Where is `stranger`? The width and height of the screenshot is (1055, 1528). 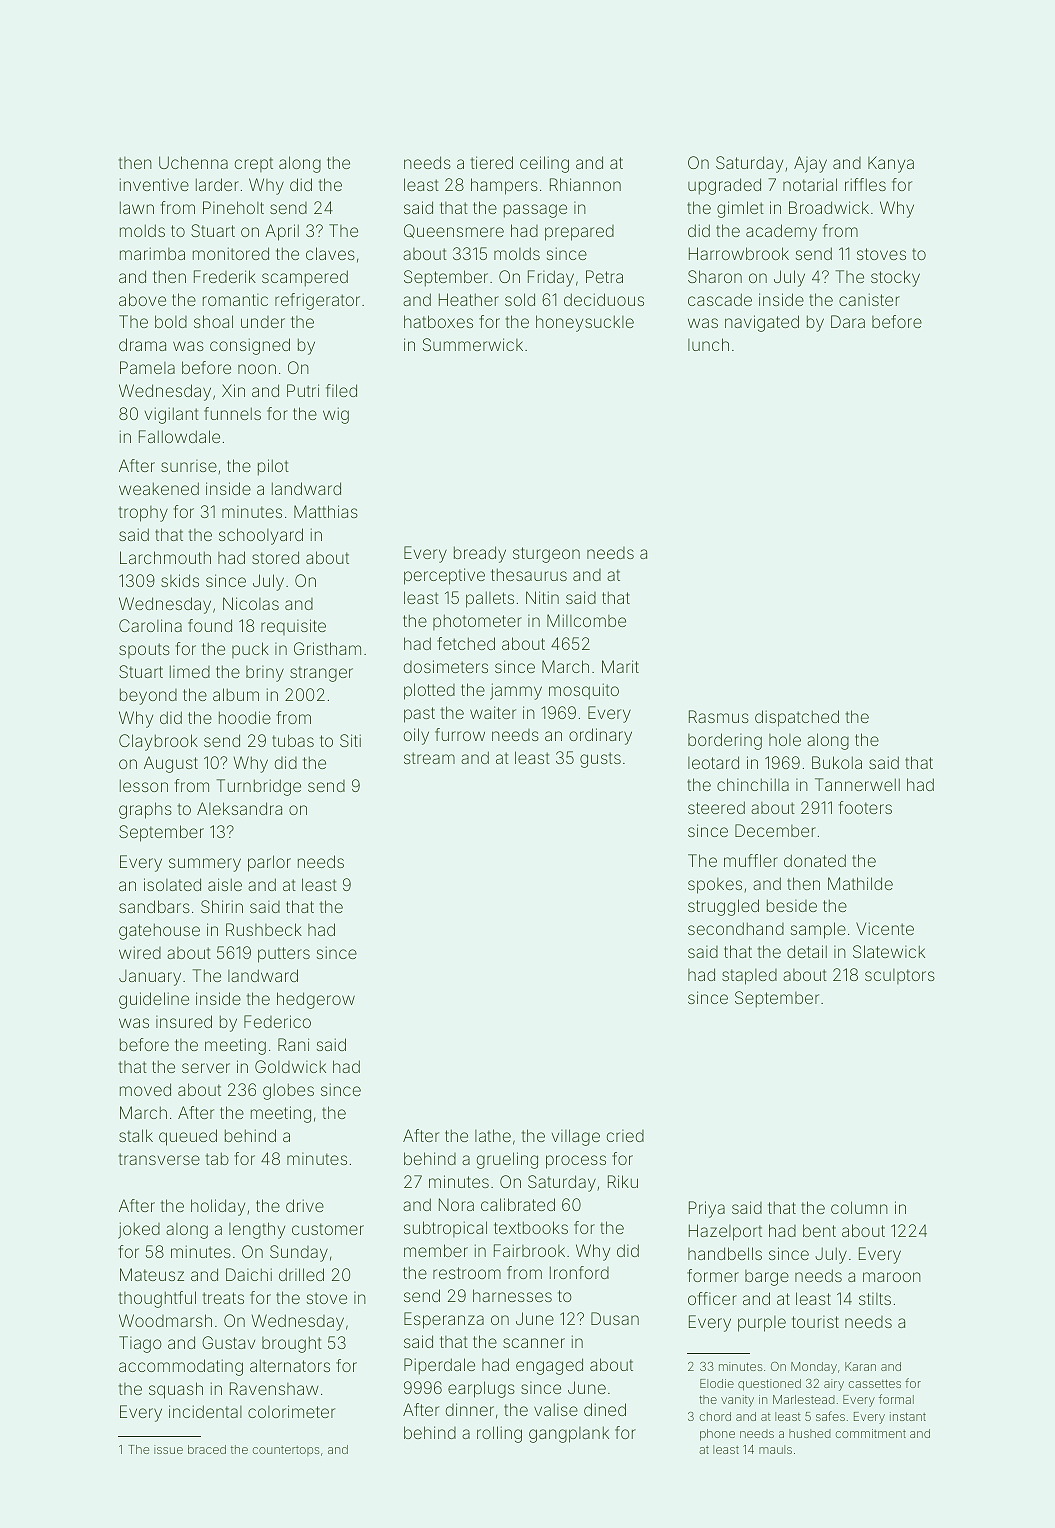 stranger is located at coordinates (321, 674).
